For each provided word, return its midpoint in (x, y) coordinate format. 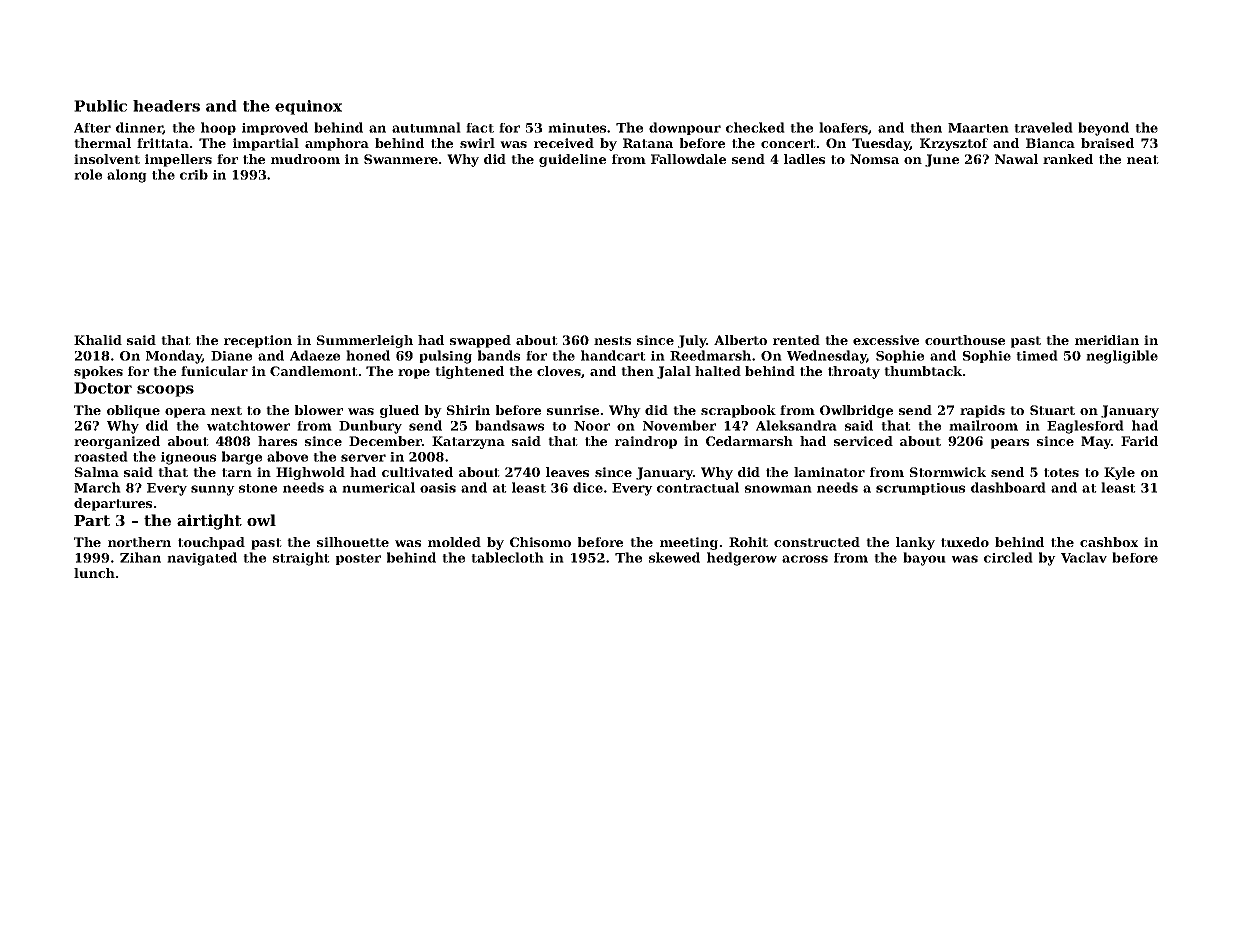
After (92, 128)
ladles (804, 159)
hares (277, 441)
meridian (1107, 340)
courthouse (965, 340)
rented (796, 340)
